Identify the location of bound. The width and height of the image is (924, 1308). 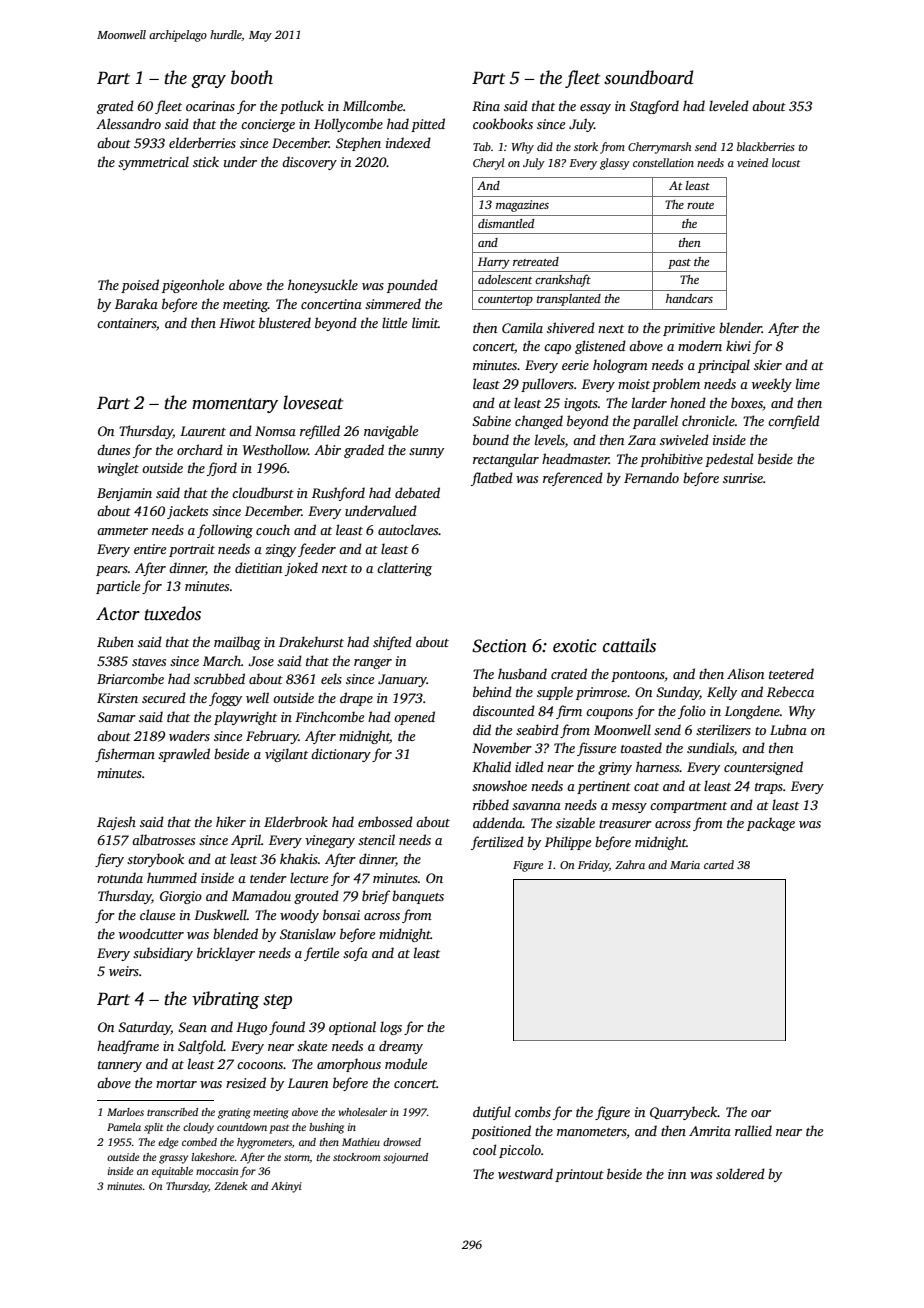
(491, 439).
